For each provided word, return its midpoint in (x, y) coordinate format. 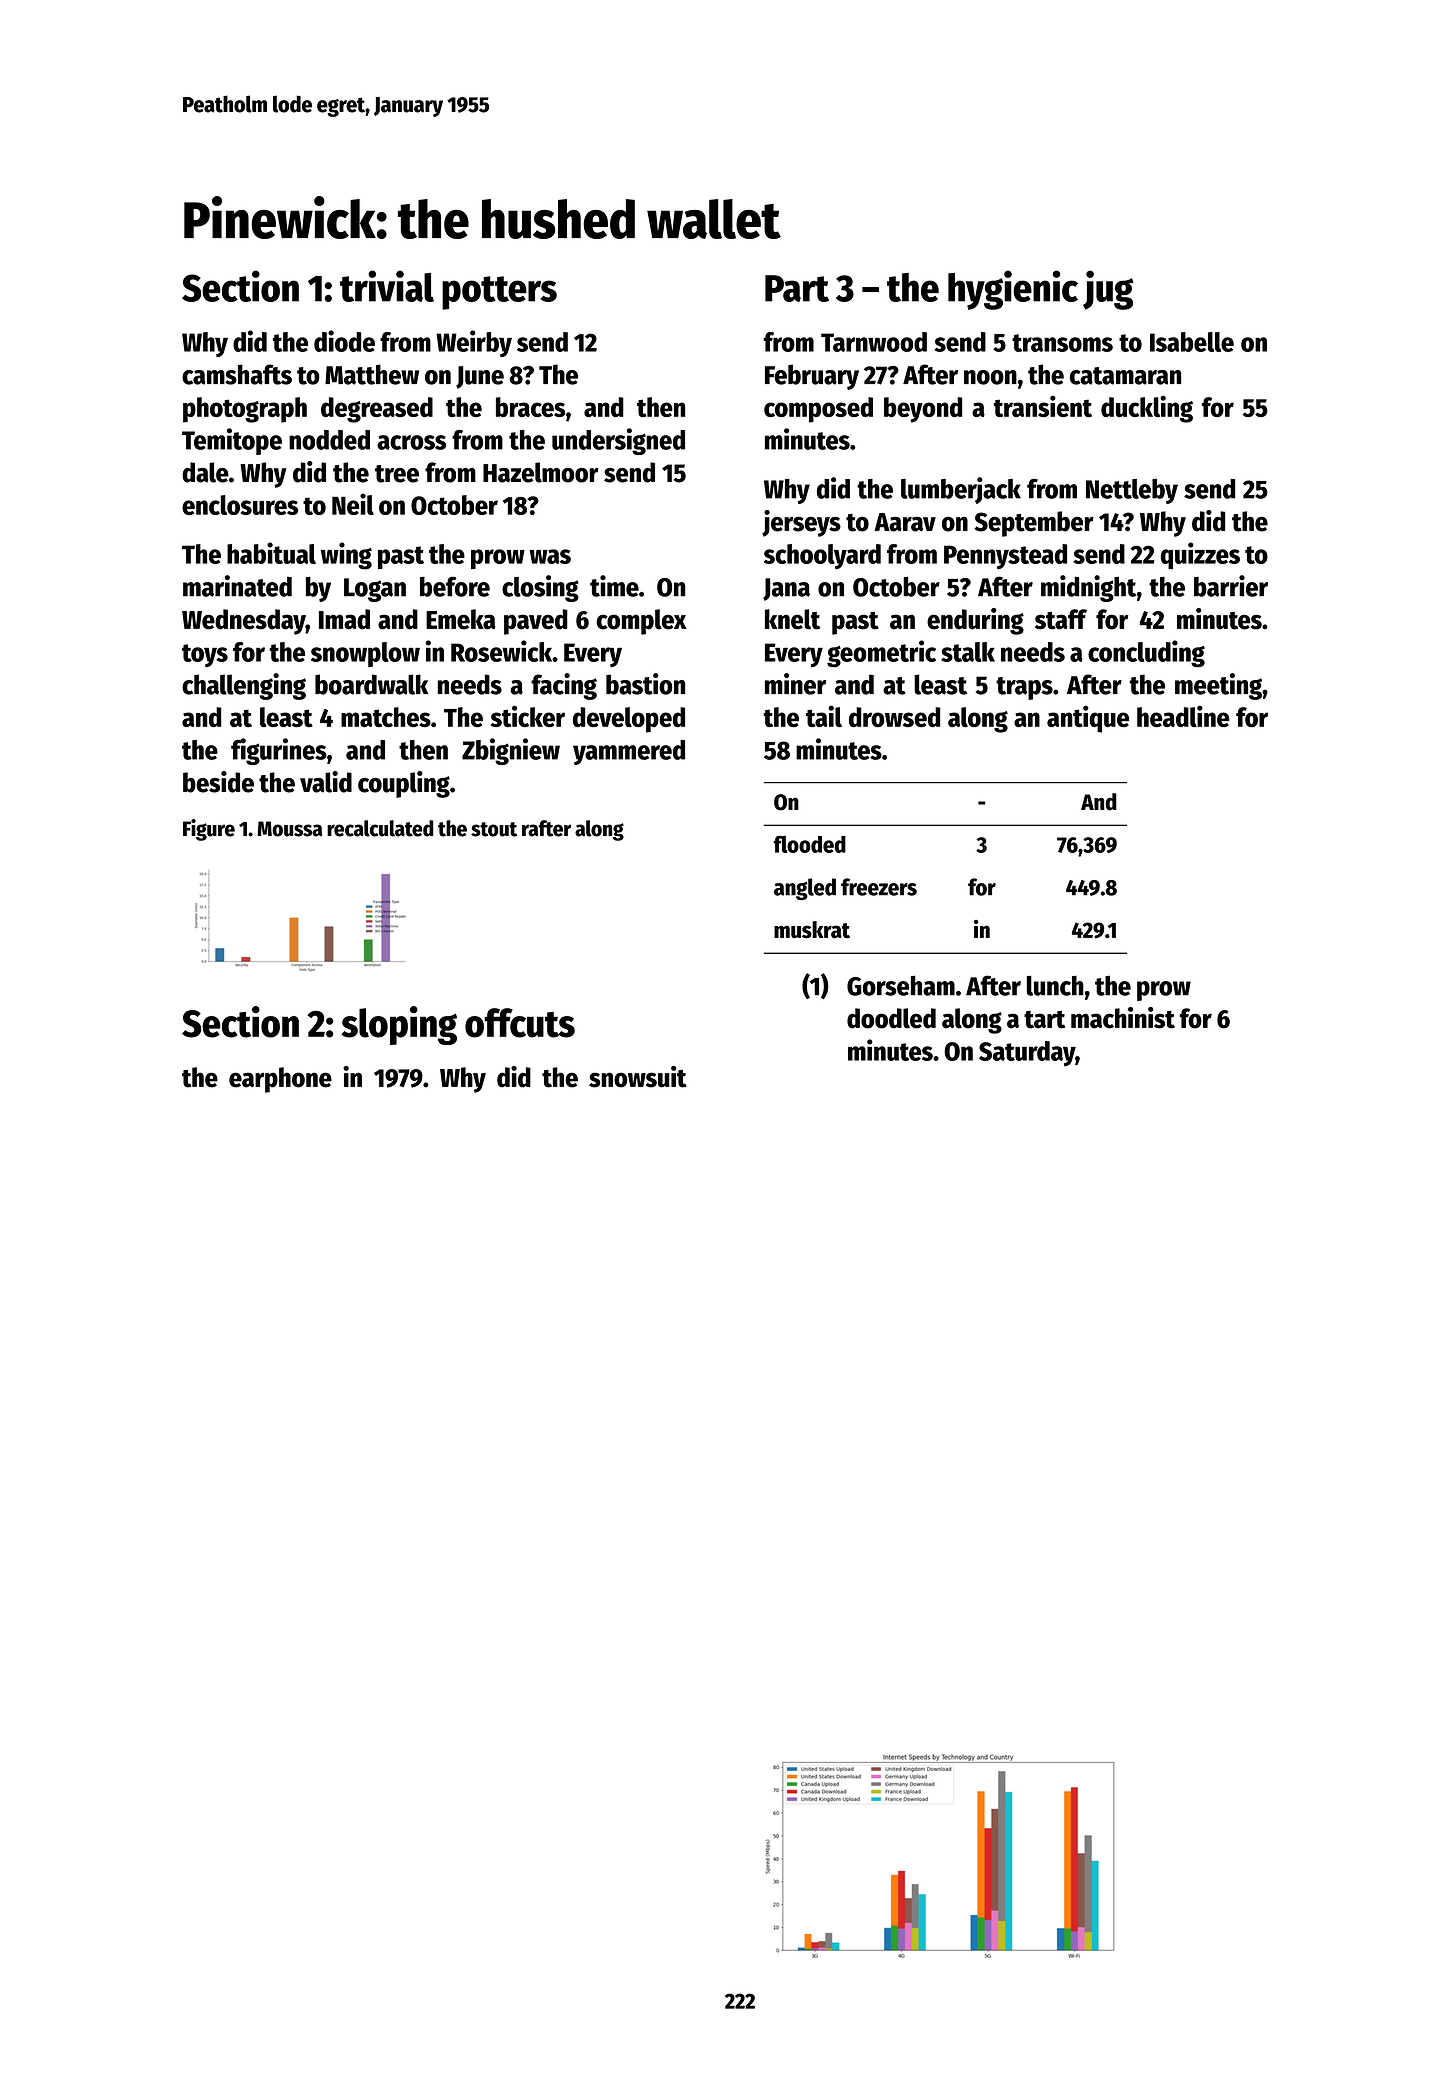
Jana (786, 589)
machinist (1123, 1018)
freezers (879, 887)
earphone (280, 1080)
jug (1108, 290)
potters (499, 293)
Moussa (289, 829)
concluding (1146, 654)
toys (205, 655)
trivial (387, 286)
